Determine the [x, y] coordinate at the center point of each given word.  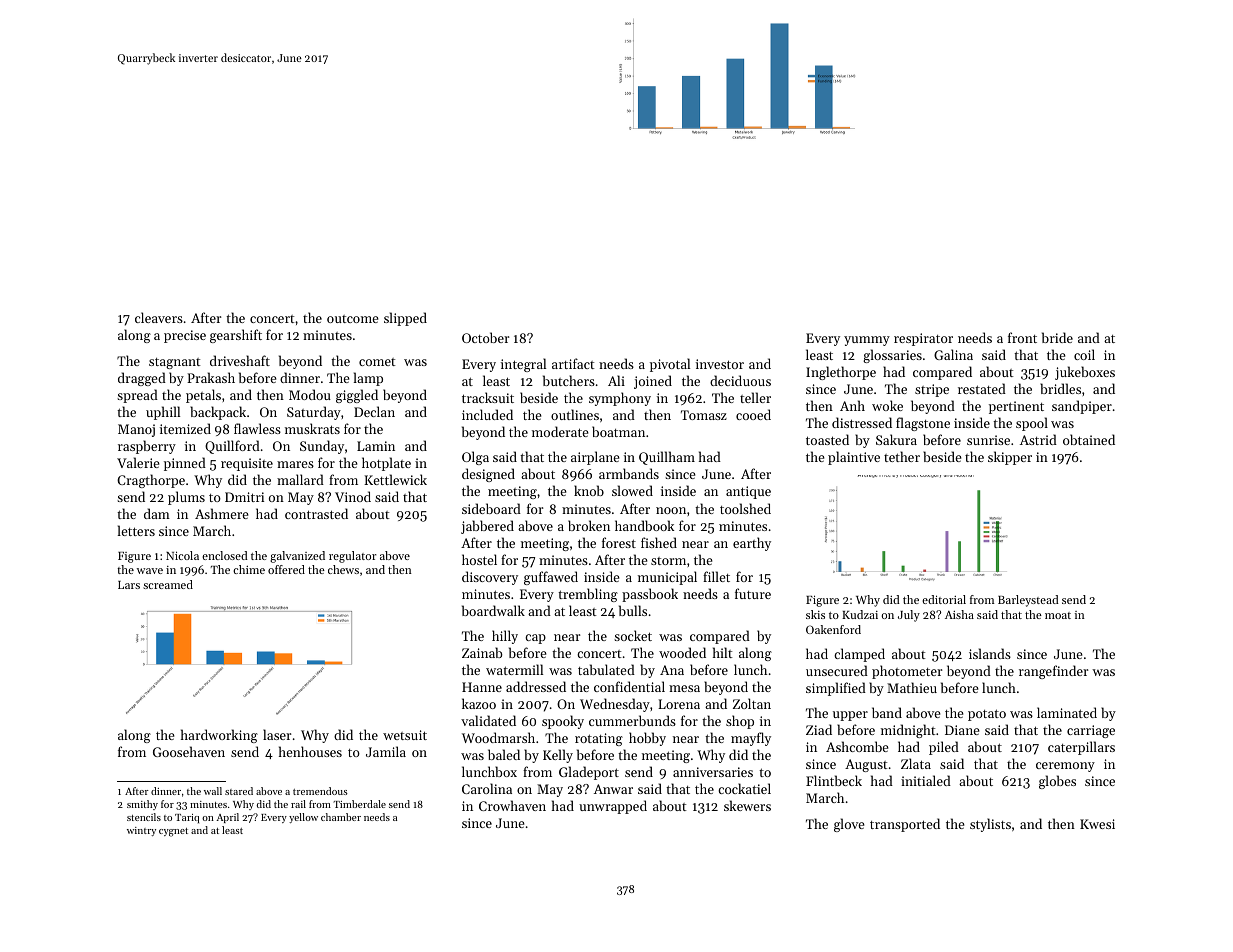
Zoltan [752, 703]
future [753, 593]
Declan [374, 411]
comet [377, 362]
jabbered [487, 527]
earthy [752, 544]
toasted [827, 439]
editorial [944, 599]
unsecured [837, 670]
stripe [932, 390]
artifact [573, 363]
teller [755, 397]
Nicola [182, 555]
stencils [144, 817]
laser [277, 734]
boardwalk [493, 610]
